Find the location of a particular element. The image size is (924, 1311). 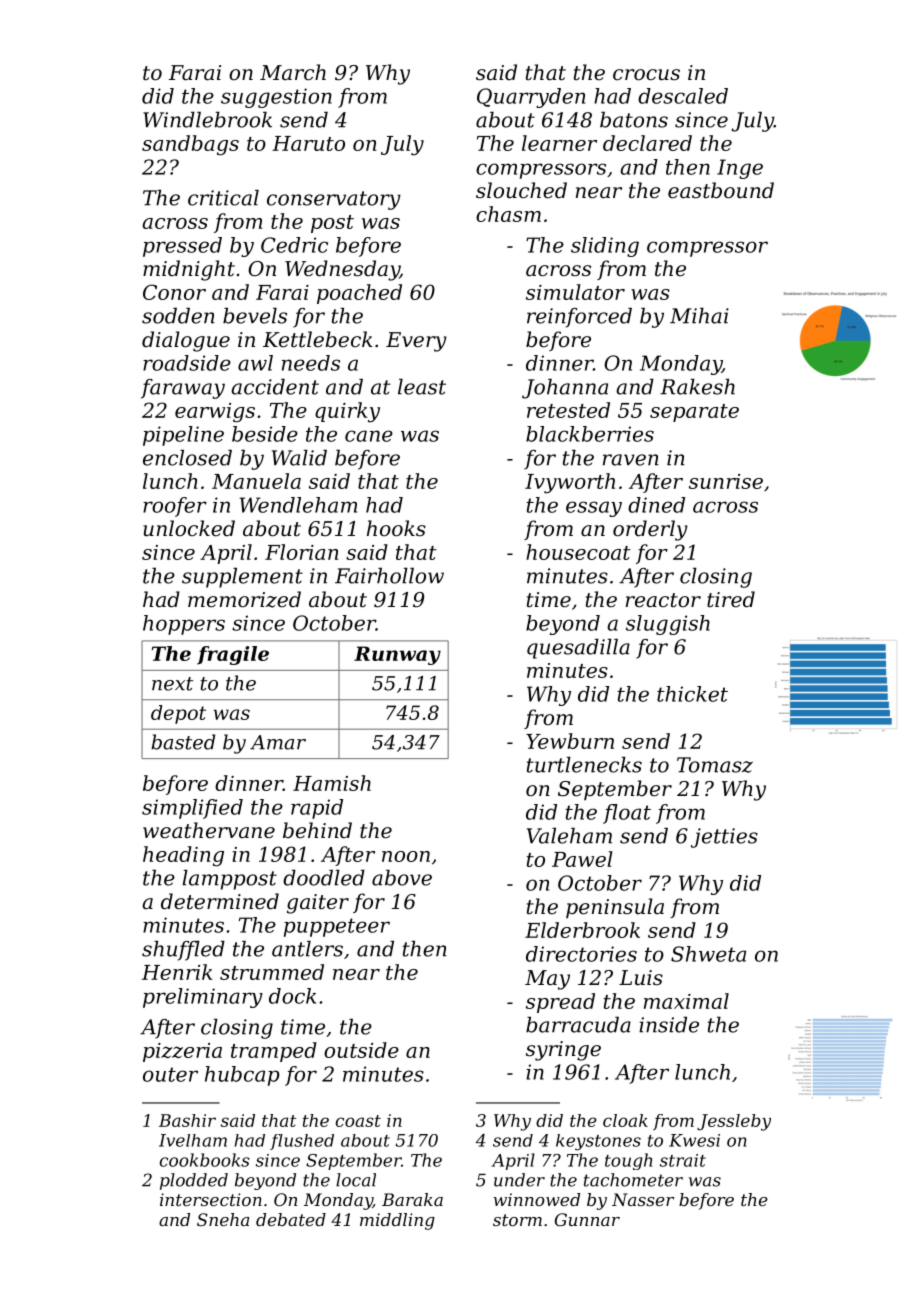

bevels is located at coordinates (255, 316).
